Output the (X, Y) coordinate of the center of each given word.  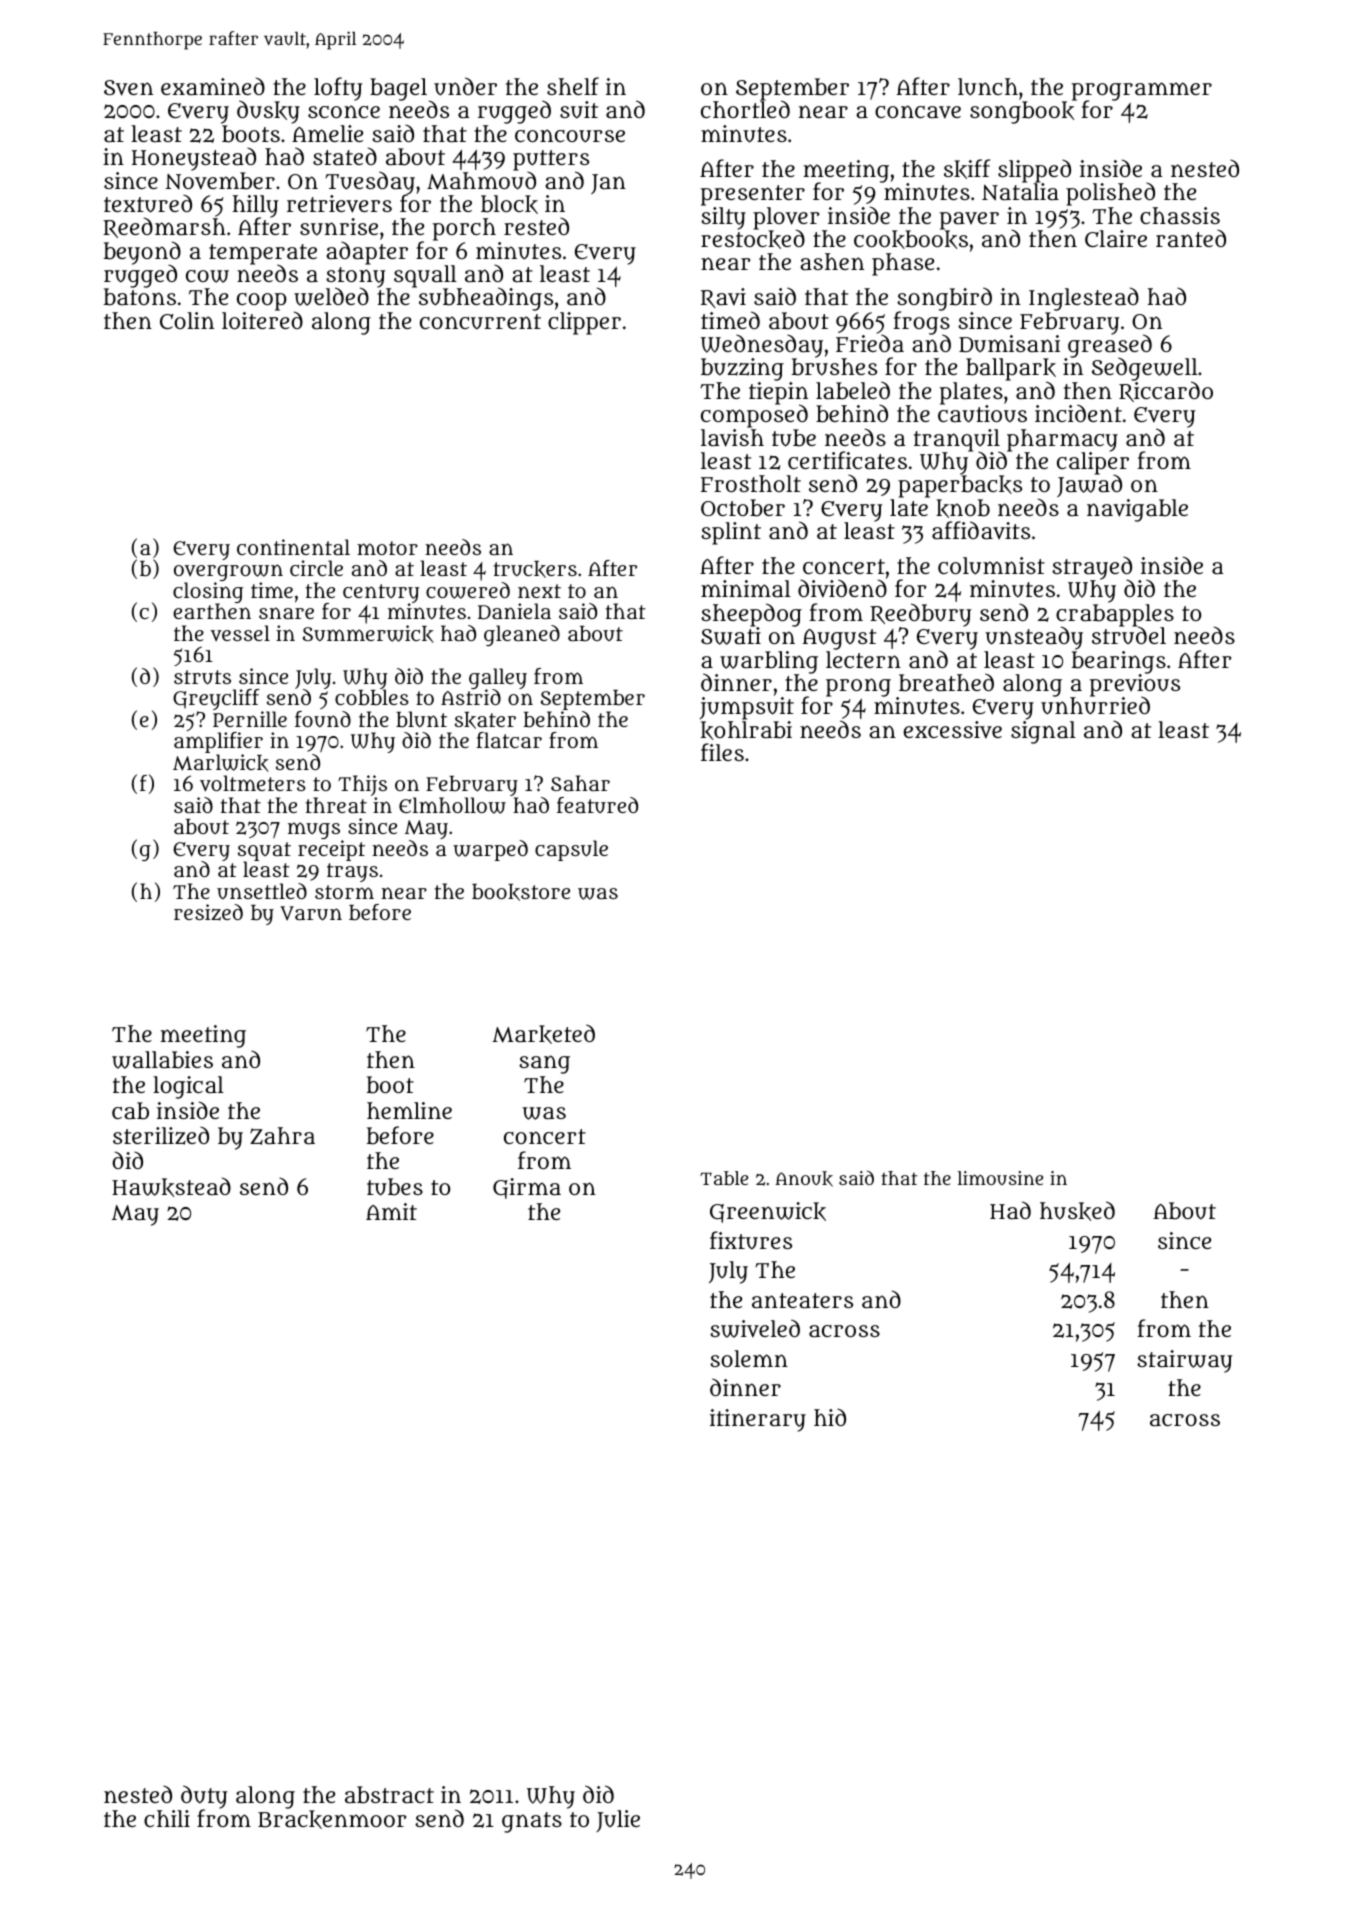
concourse (570, 136)
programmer (1142, 91)
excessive (952, 730)
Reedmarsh (164, 228)
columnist (991, 566)
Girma (527, 1188)
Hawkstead (171, 1187)
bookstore (521, 892)
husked (1077, 1211)
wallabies (162, 1060)
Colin (187, 320)
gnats (532, 1822)
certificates (847, 460)
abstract (389, 1795)
